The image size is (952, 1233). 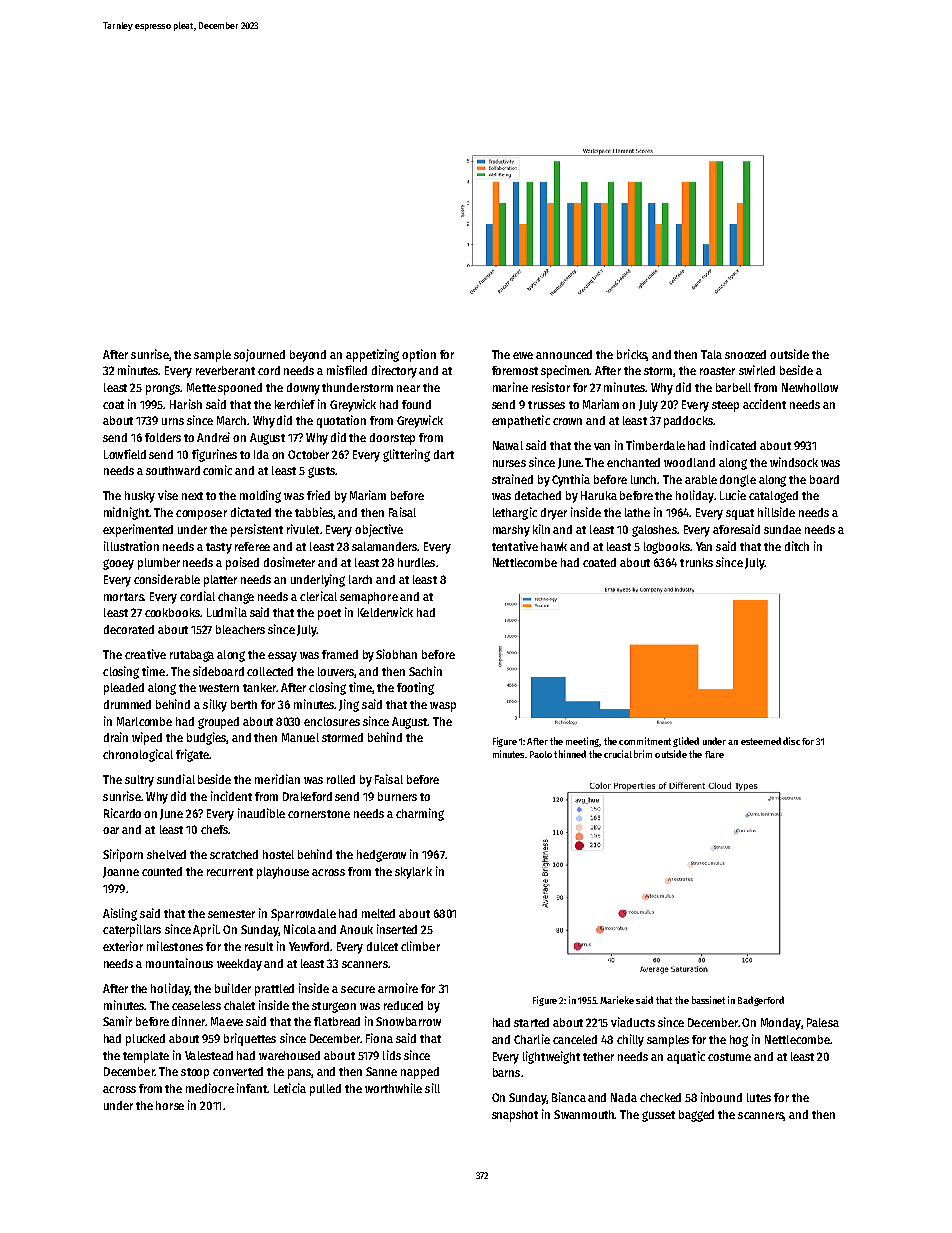 I want to click on disc, so click(x=791, y=741).
